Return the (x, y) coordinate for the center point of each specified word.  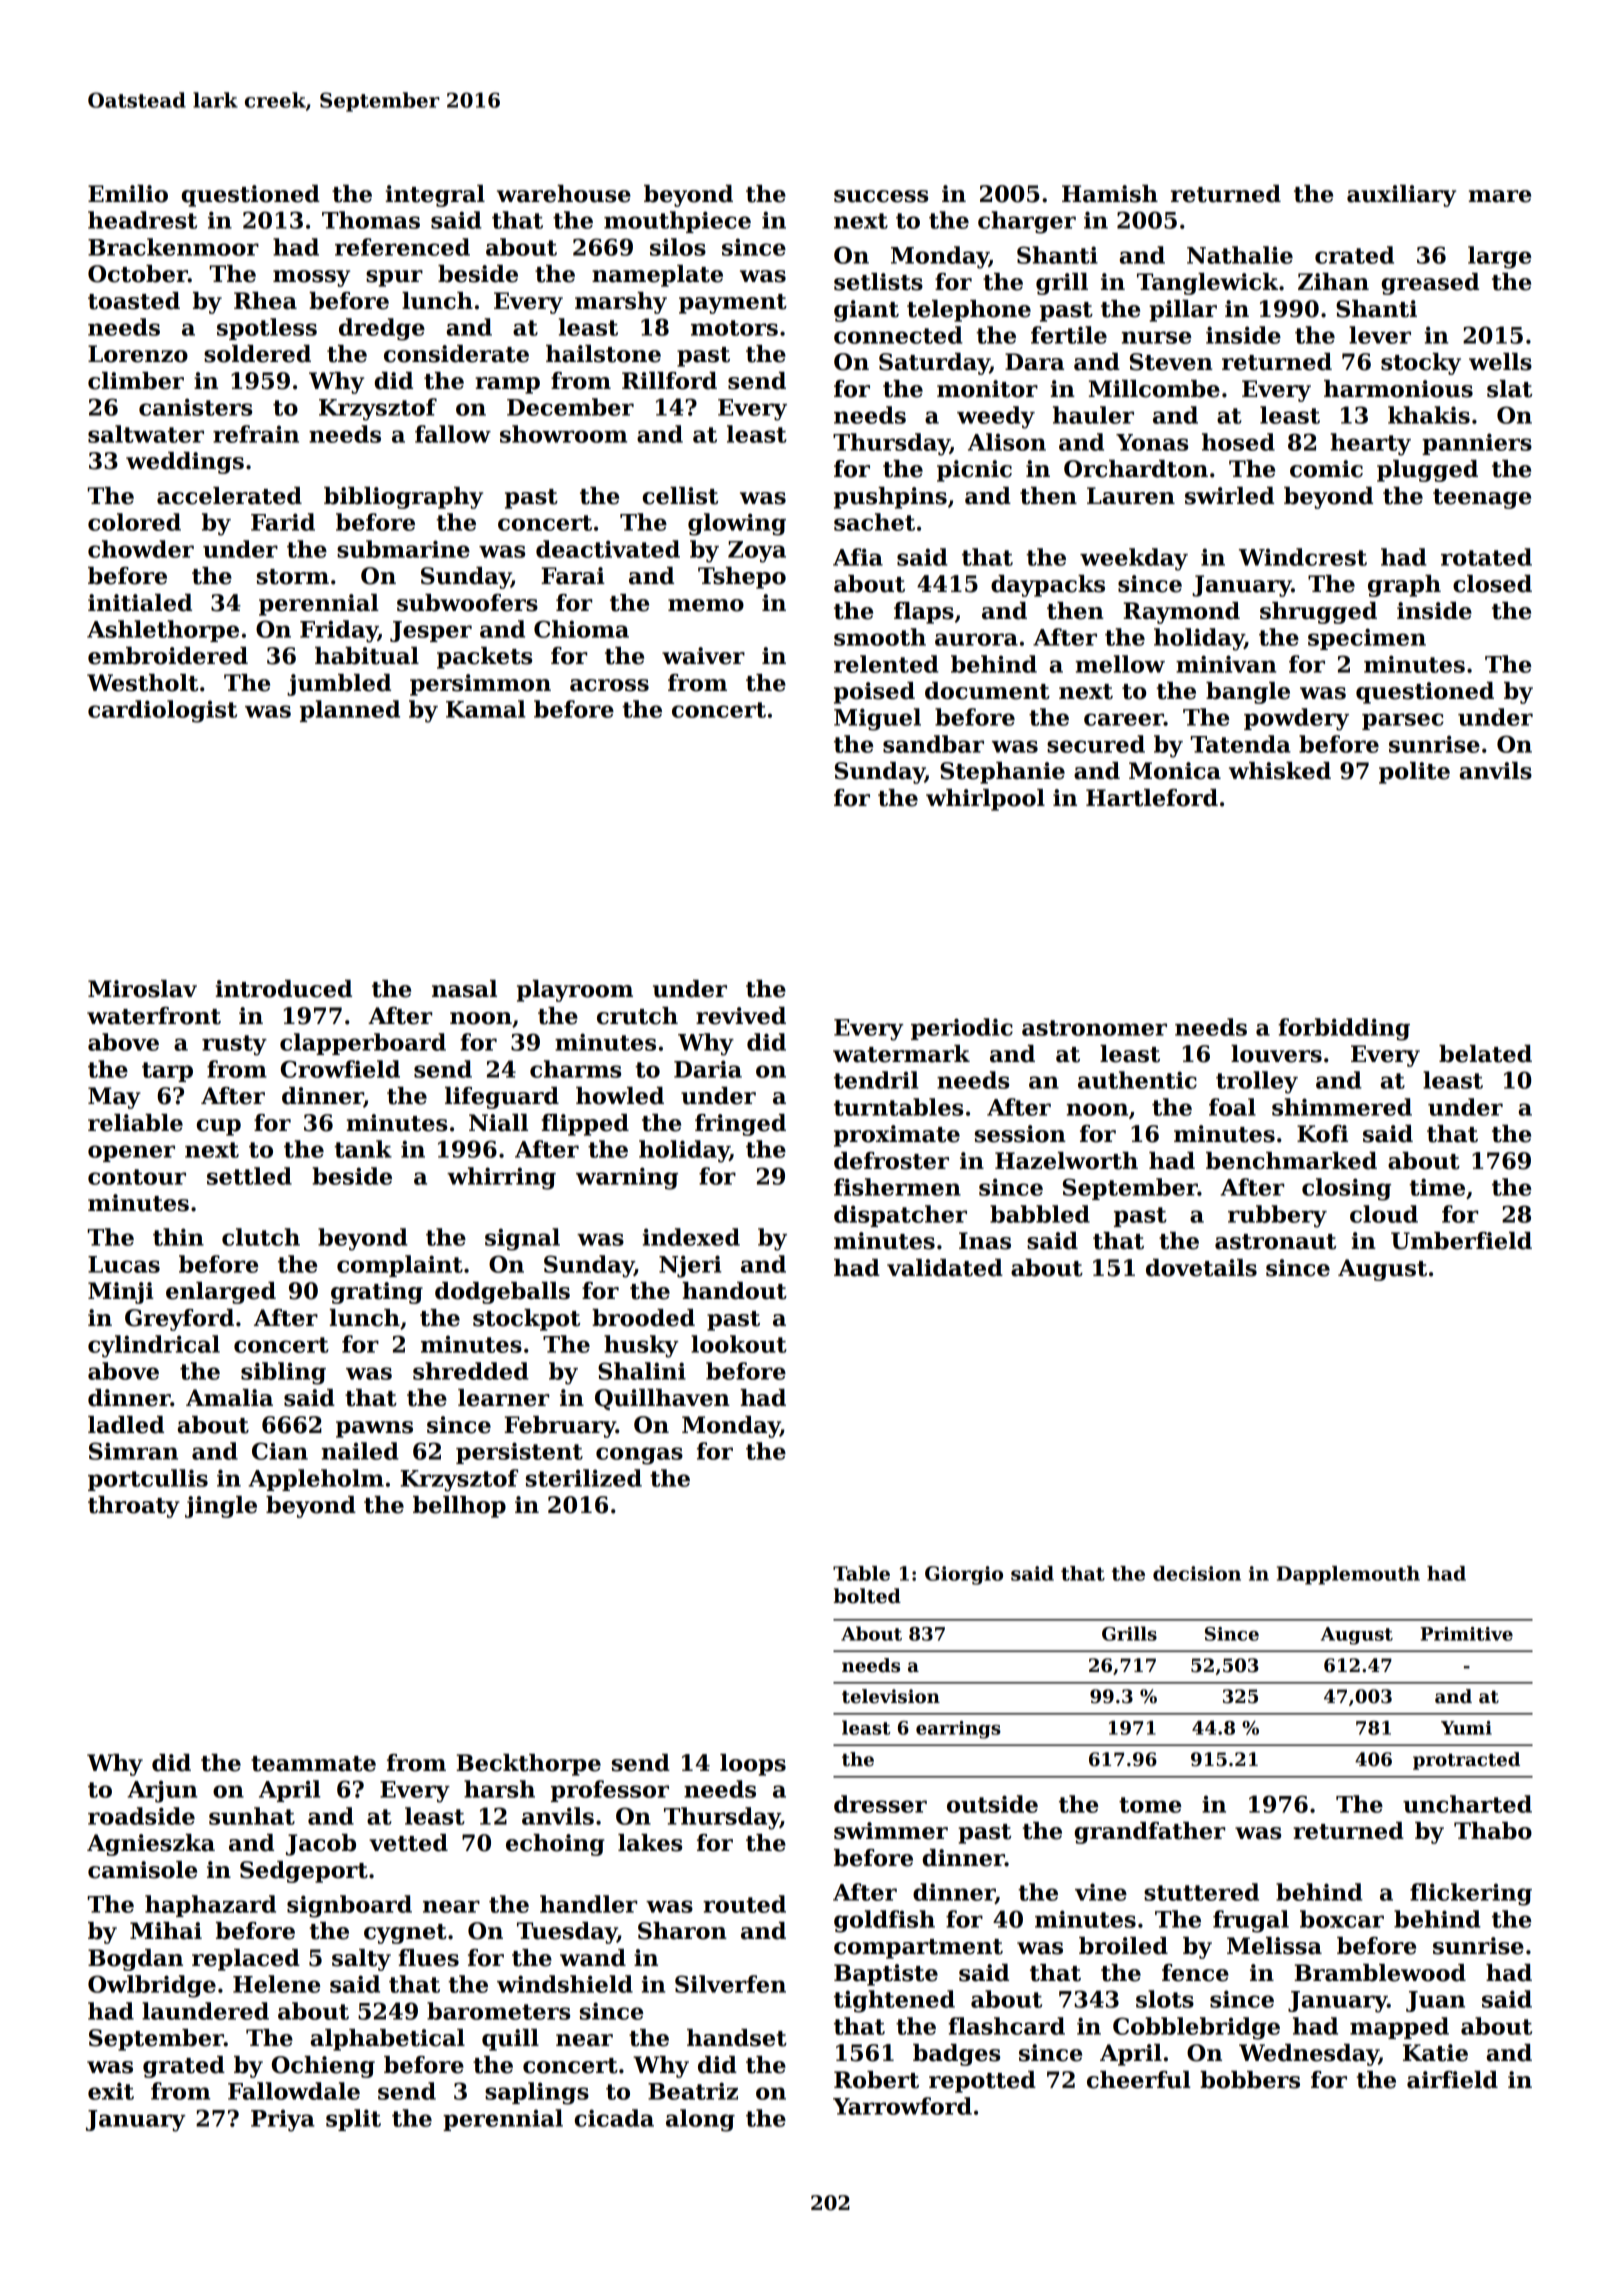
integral (435, 196)
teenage (1482, 499)
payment (733, 304)
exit (111, 2091)
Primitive (1466, 1634)
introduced (283, 989)
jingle (221, 1507)
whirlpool (985, 800)
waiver (703, 656)
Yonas (1152, 442)
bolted (867, 1596)
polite (1414, 773)
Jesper (431, 631)
